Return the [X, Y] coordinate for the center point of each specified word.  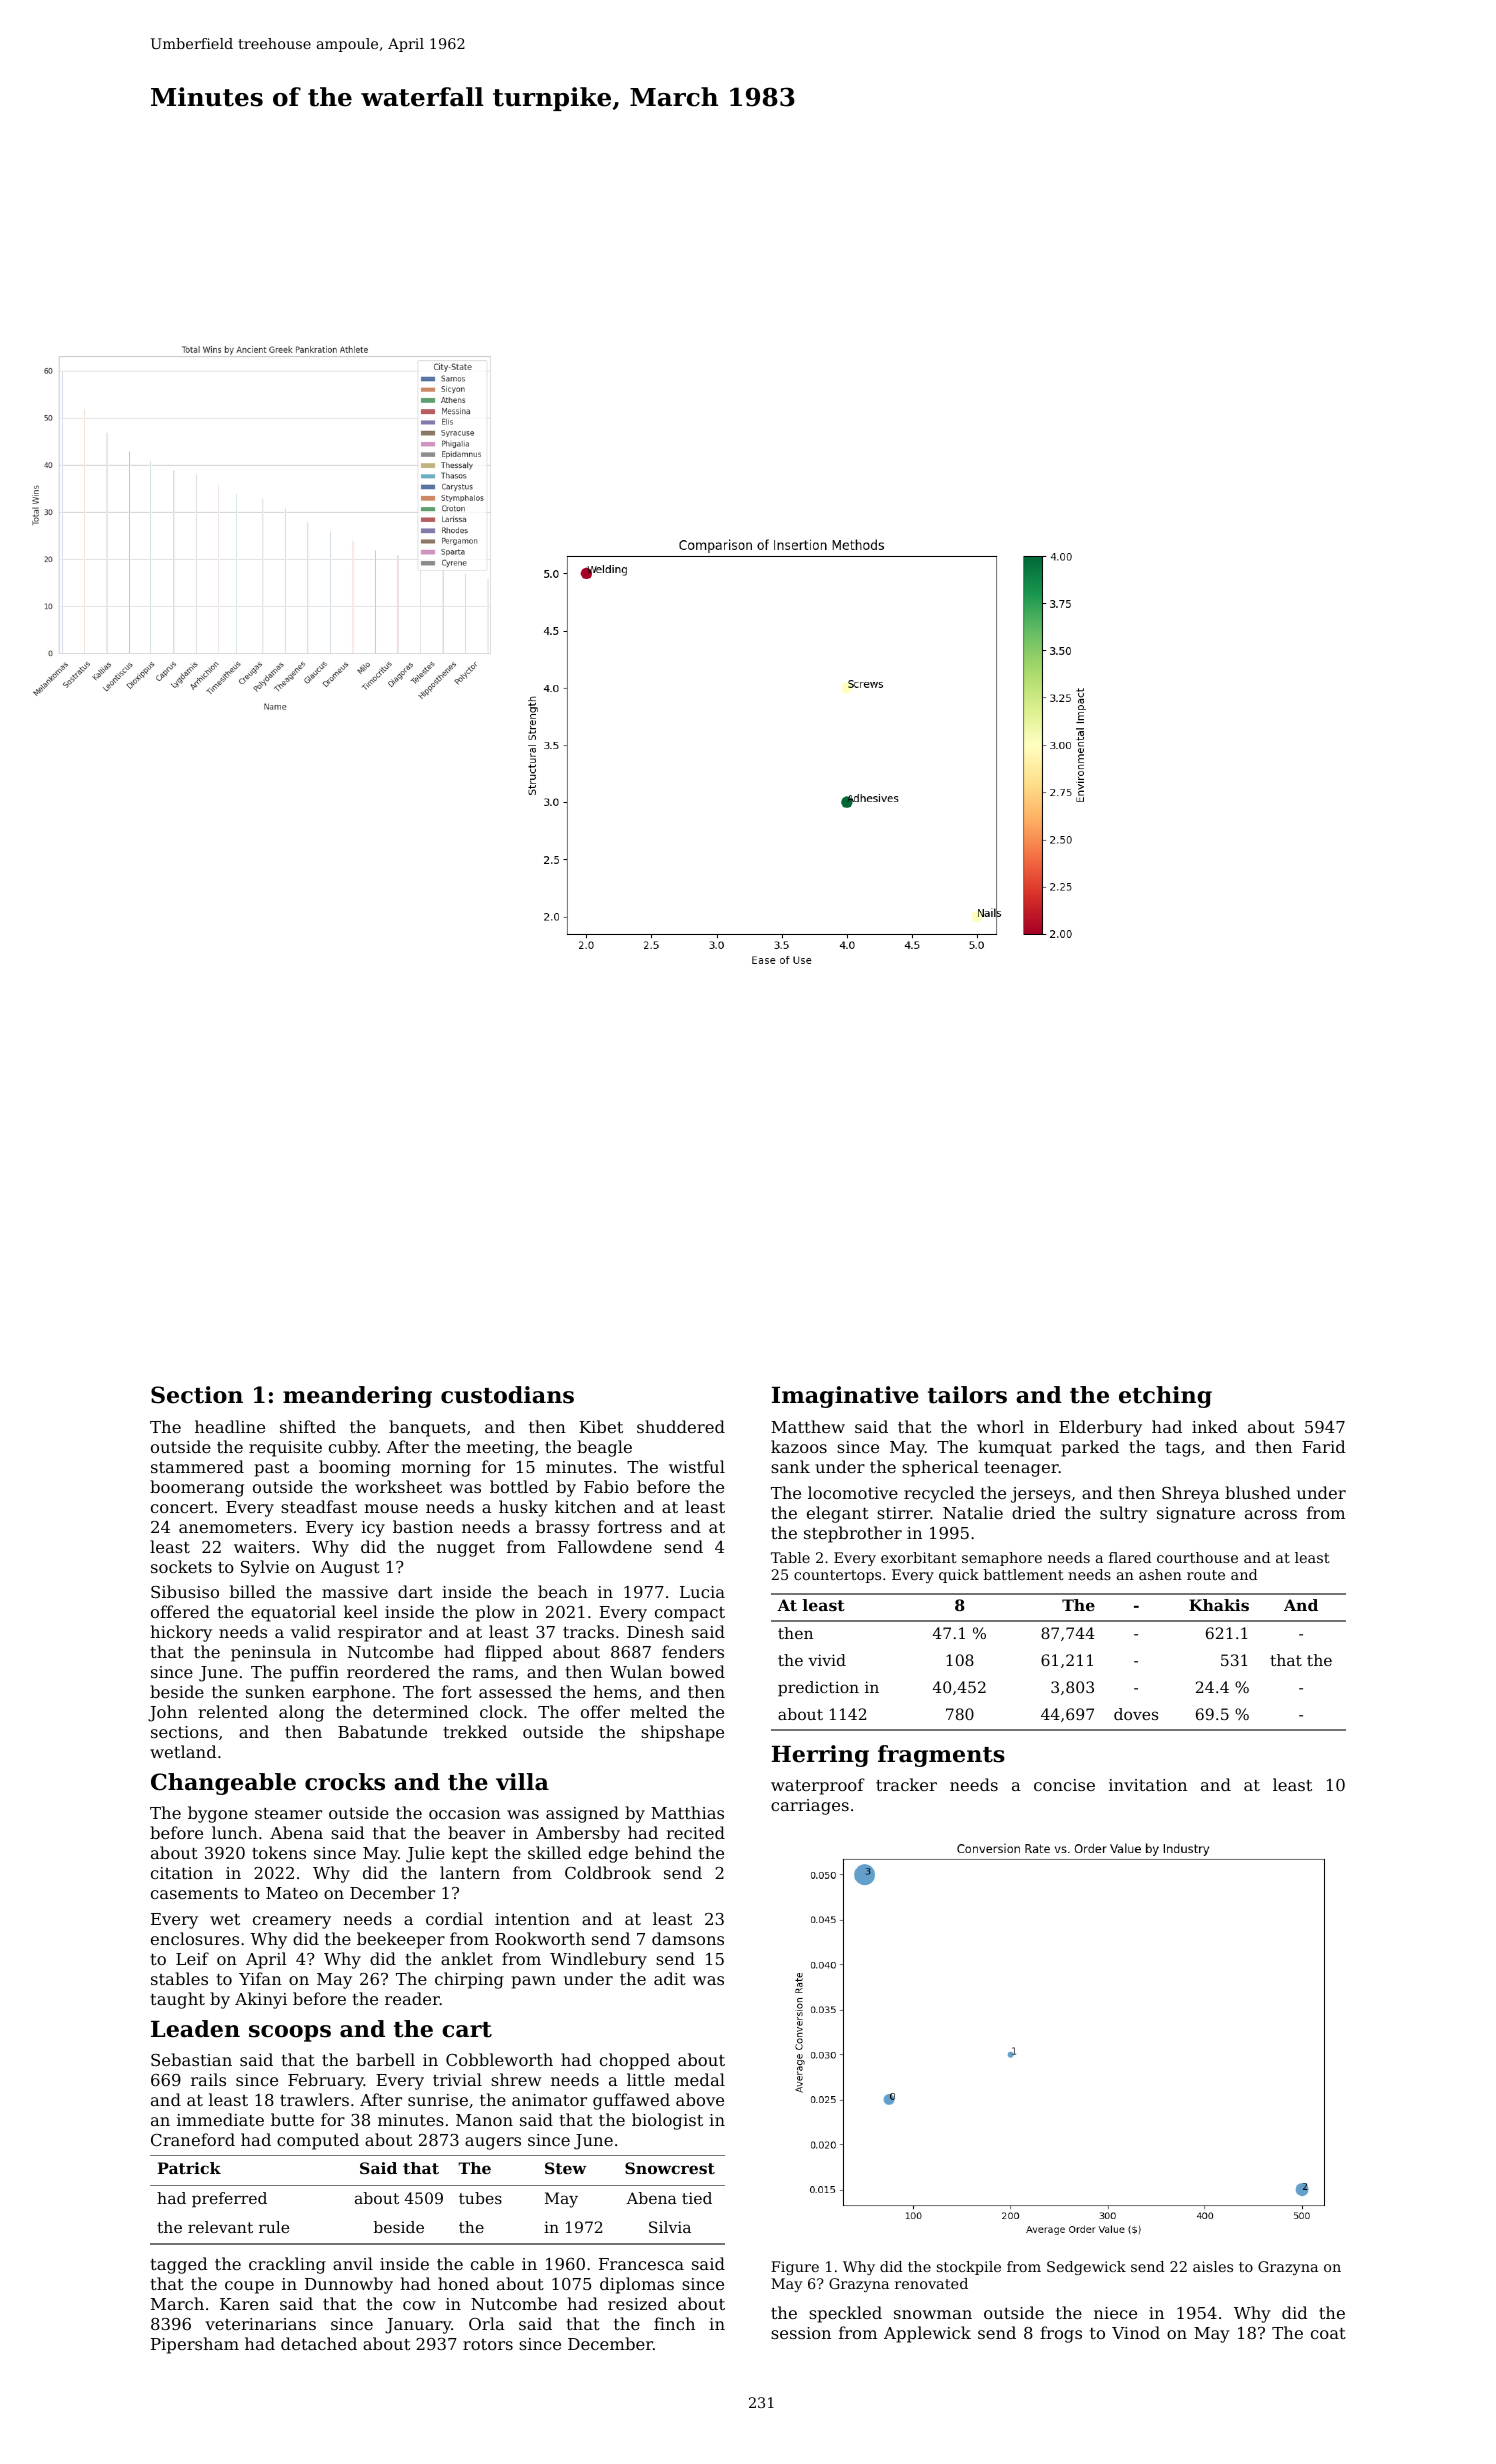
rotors [488, 2344]
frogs [1061, 2334]
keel [361, 1611]
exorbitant [919, 1557]
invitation [1148, 1785]
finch [674, 2323]
